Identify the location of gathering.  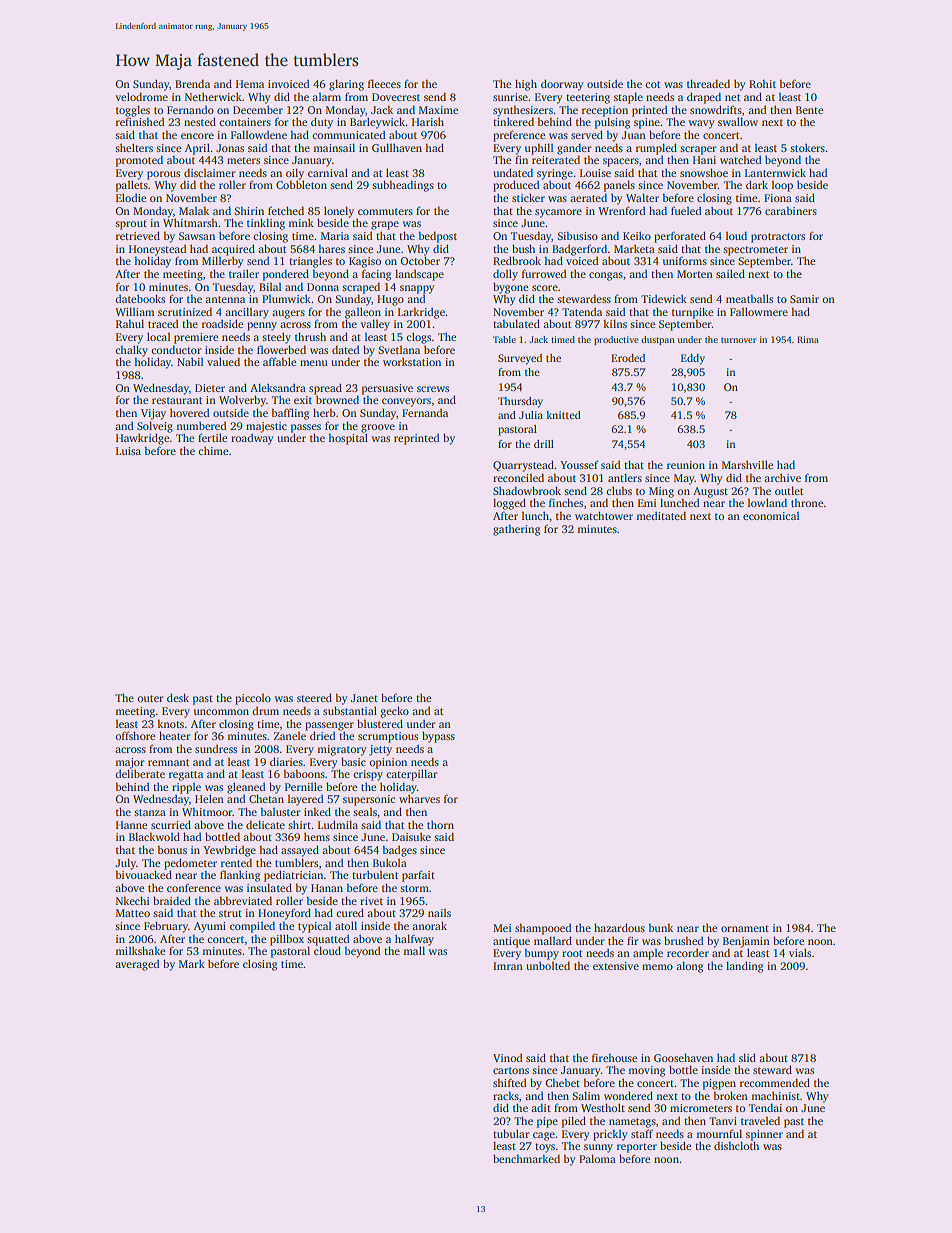
(516, 530).
